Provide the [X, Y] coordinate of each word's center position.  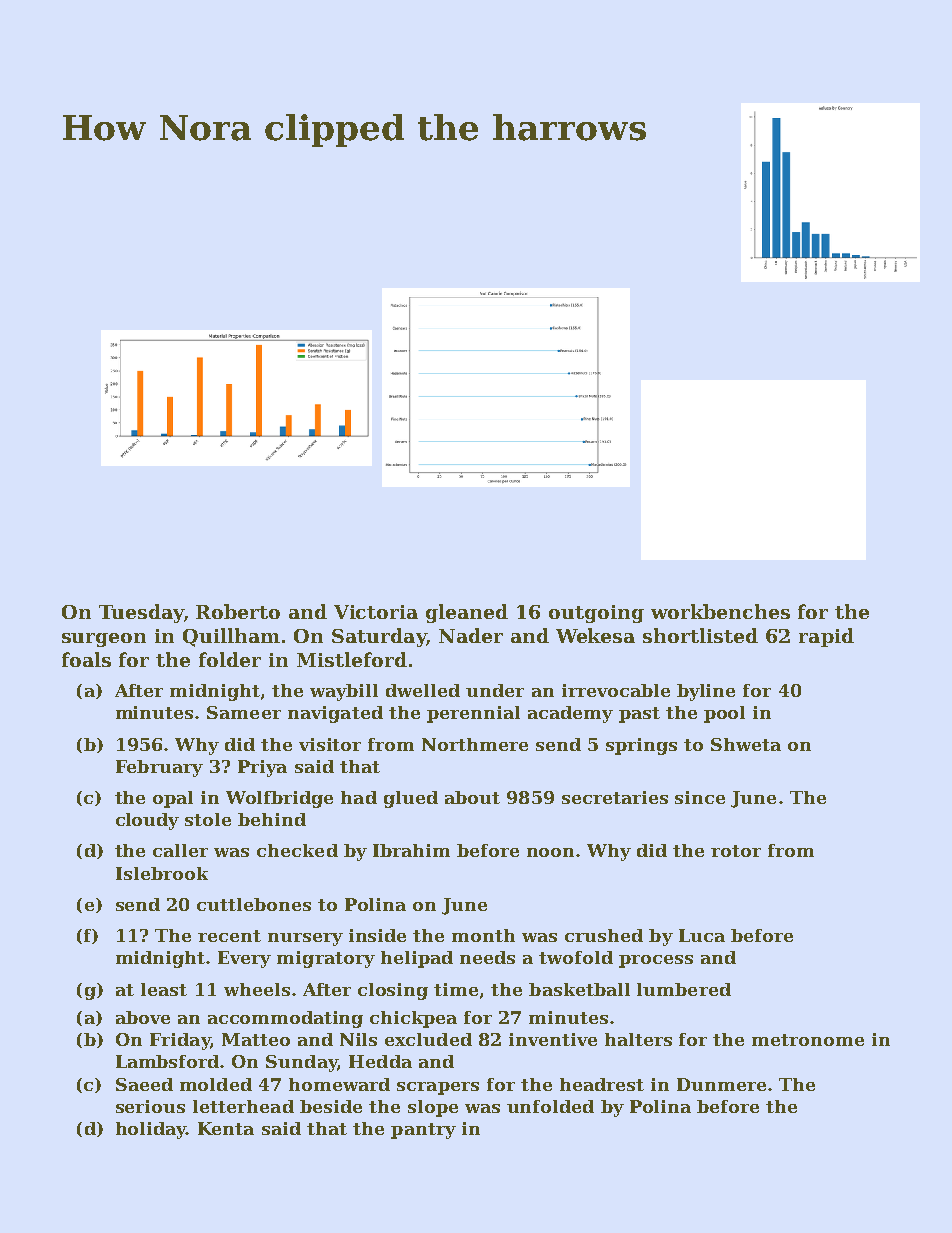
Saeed [144, 1084]
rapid [826, 637]
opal [173, 799]
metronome [808, 1040]
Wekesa [595, 635]
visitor [330, 744]
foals [86, 659]
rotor [736, 851]
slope [433, 1108]
